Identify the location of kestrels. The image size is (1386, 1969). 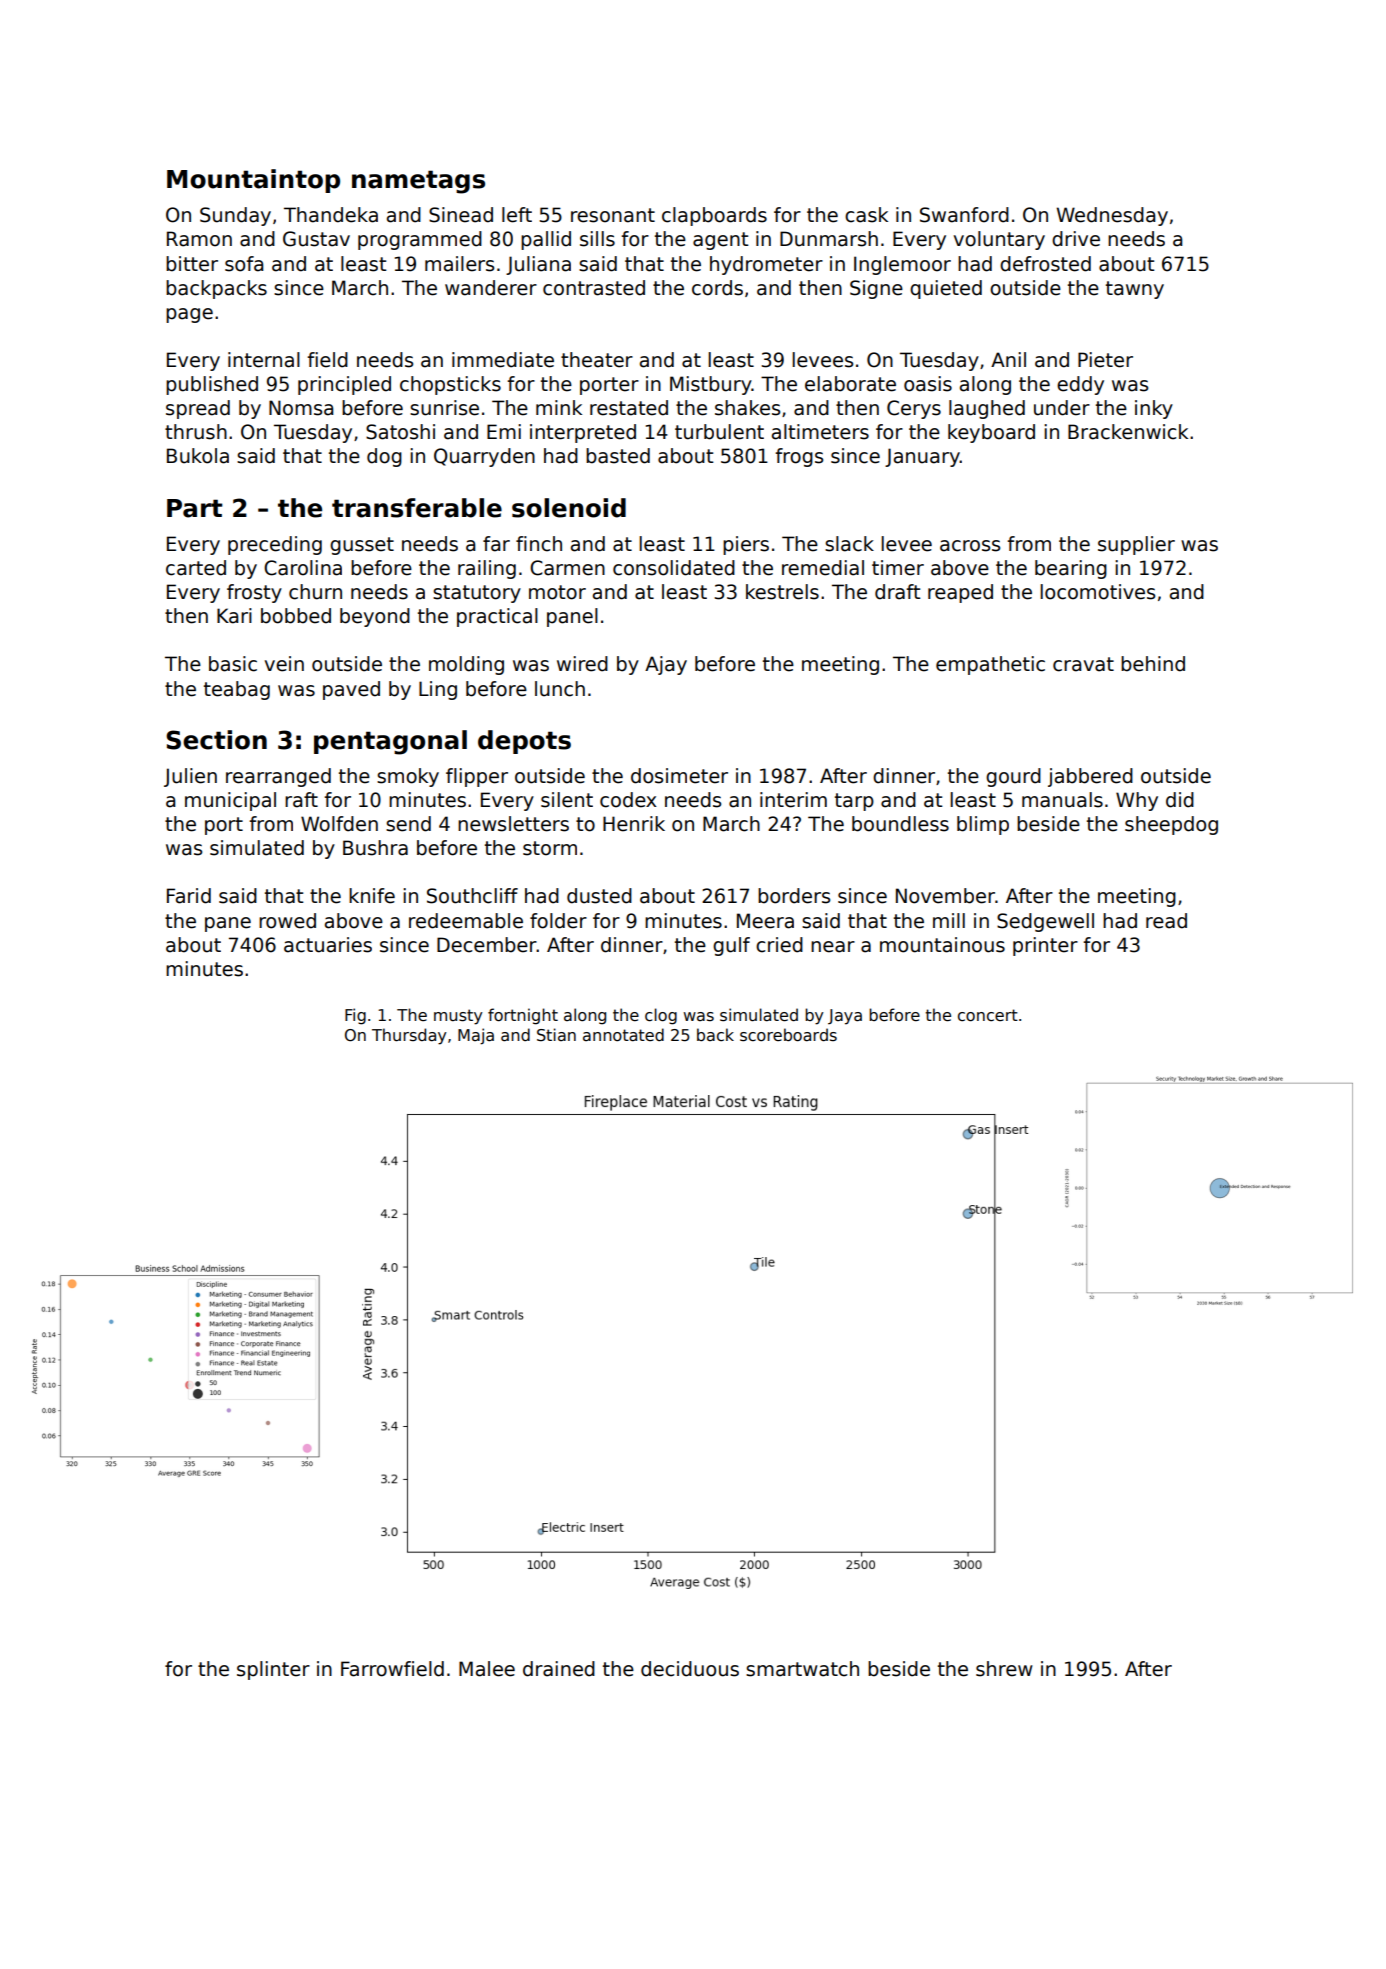
(782, 592).
